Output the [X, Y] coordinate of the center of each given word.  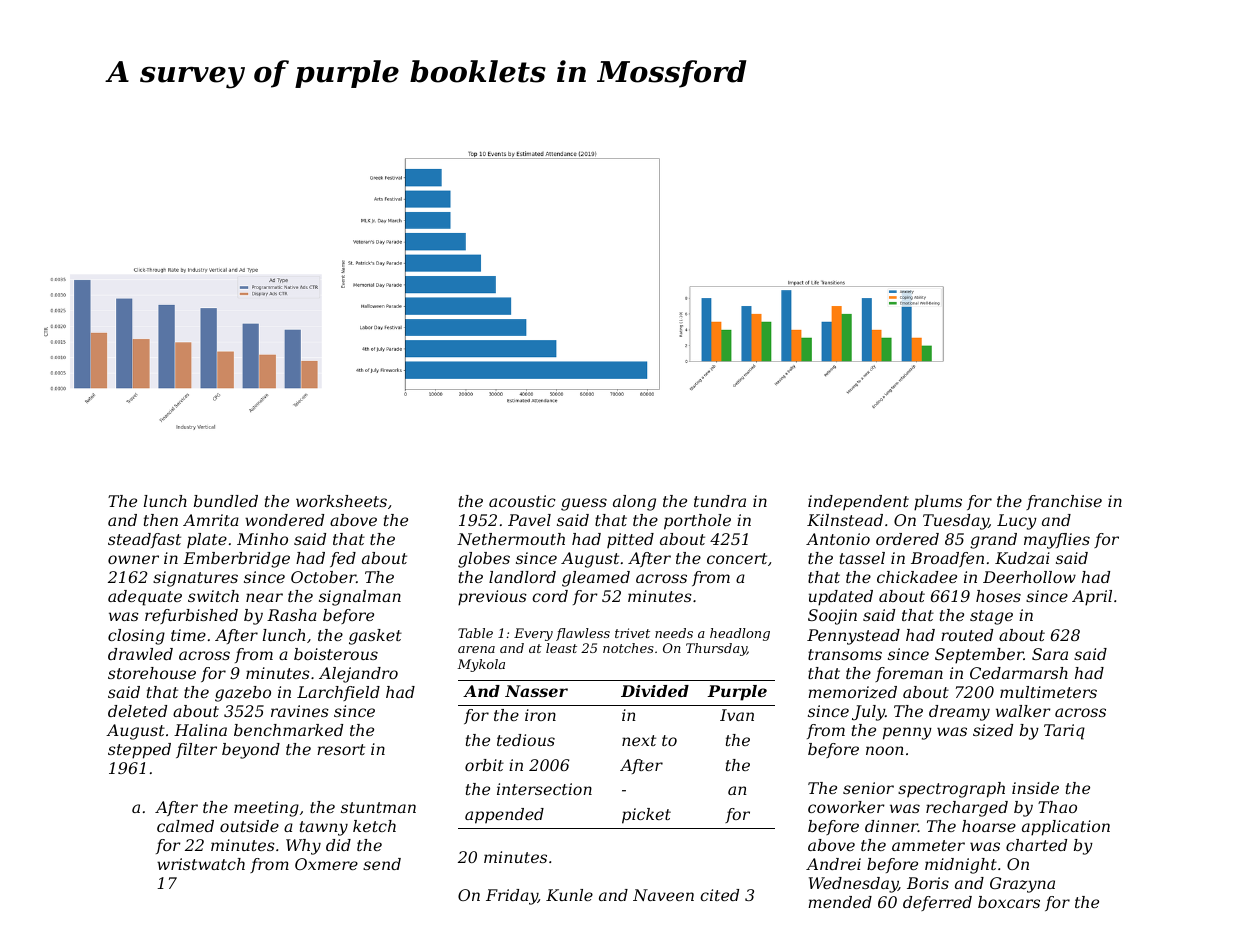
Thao [1057, 807]
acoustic [522, 501]
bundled [226, 501]
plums [938, 503]
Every [533, 634]
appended [504, 816]
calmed [185, 826]
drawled [140, 654]
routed [967, 635]
